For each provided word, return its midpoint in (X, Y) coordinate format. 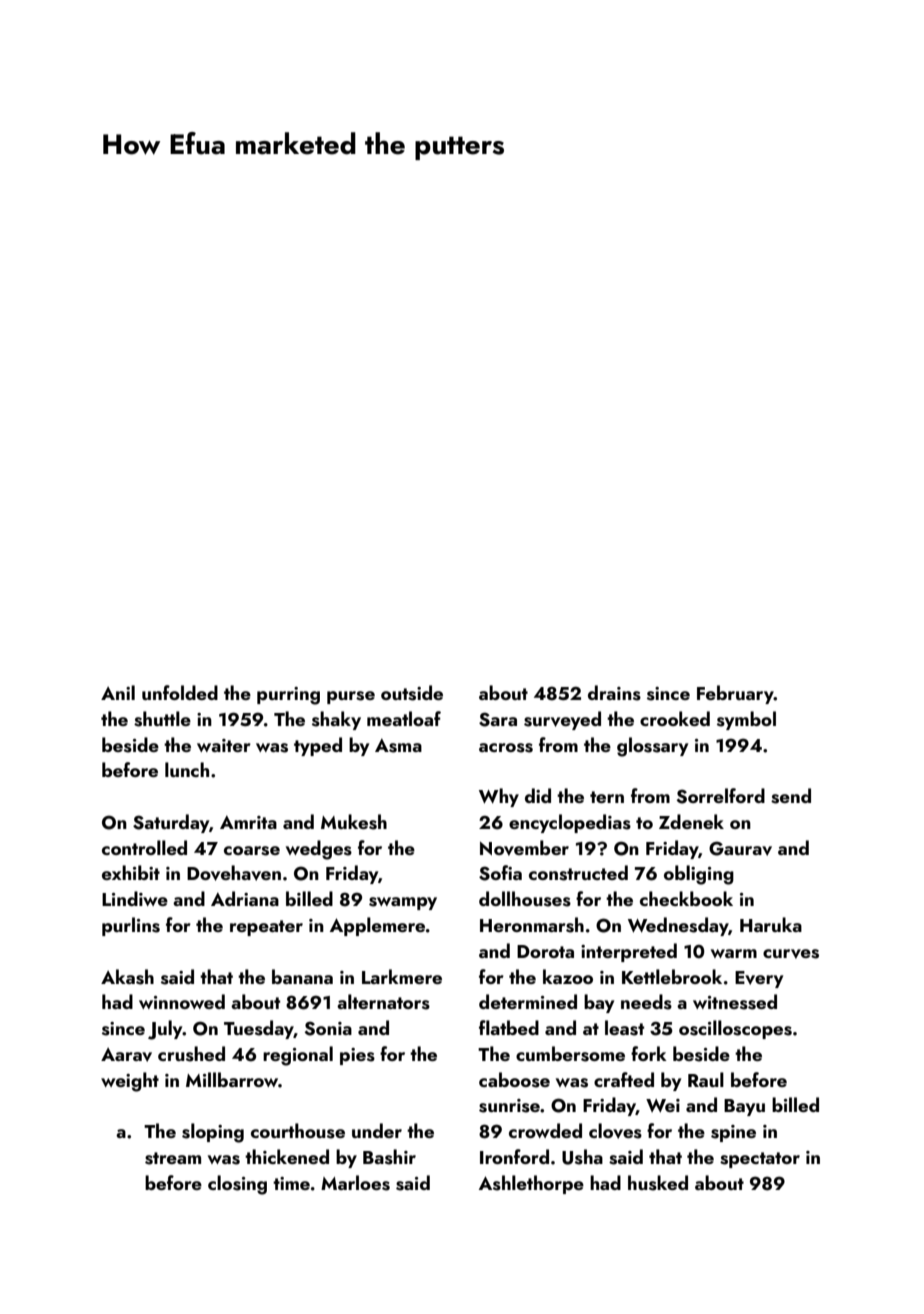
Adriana (245, 898)
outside (412, 693)
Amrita (248, 822)
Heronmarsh (532, 925)
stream (173, 1158)
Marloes (355, 1183)
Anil (118, 692)
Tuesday (259, 1029)
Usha (582, 1157)
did (538, 795)
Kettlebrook (672, 976)
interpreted (629, 952)
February (735, 694)
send (791, 796)
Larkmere (402, 976)
